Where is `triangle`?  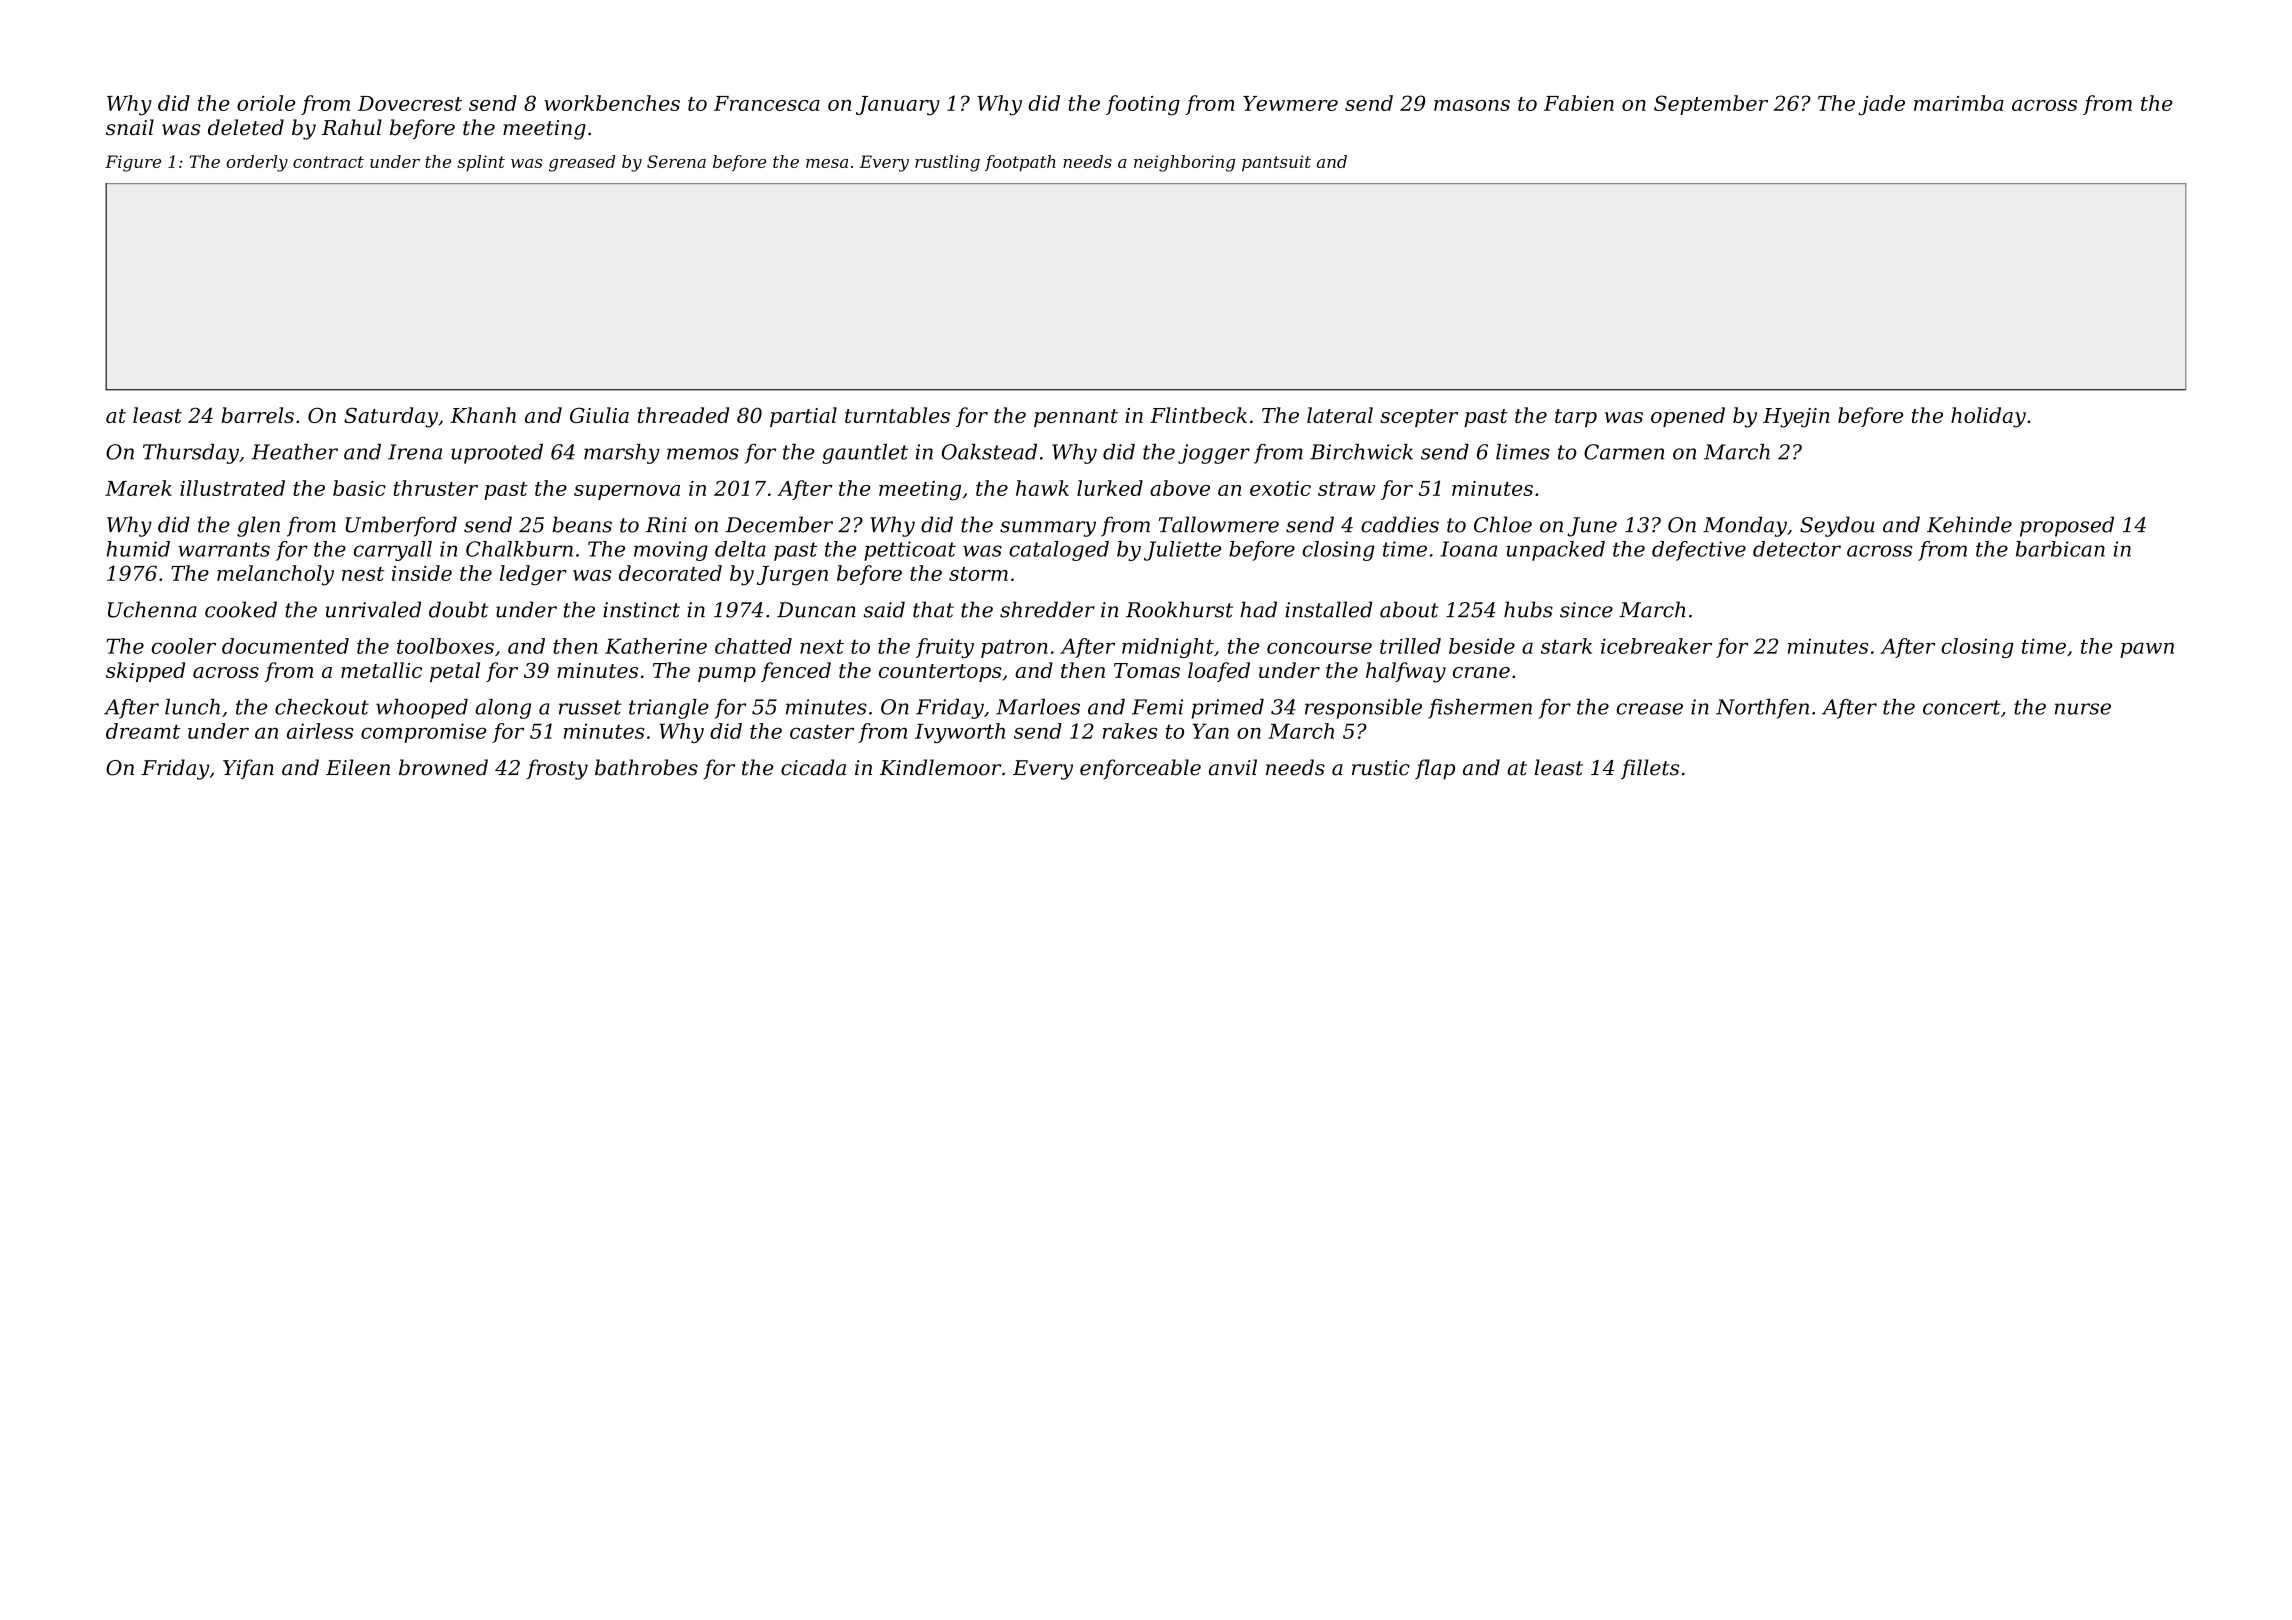
triangle is located at coordinates (669, 709).
